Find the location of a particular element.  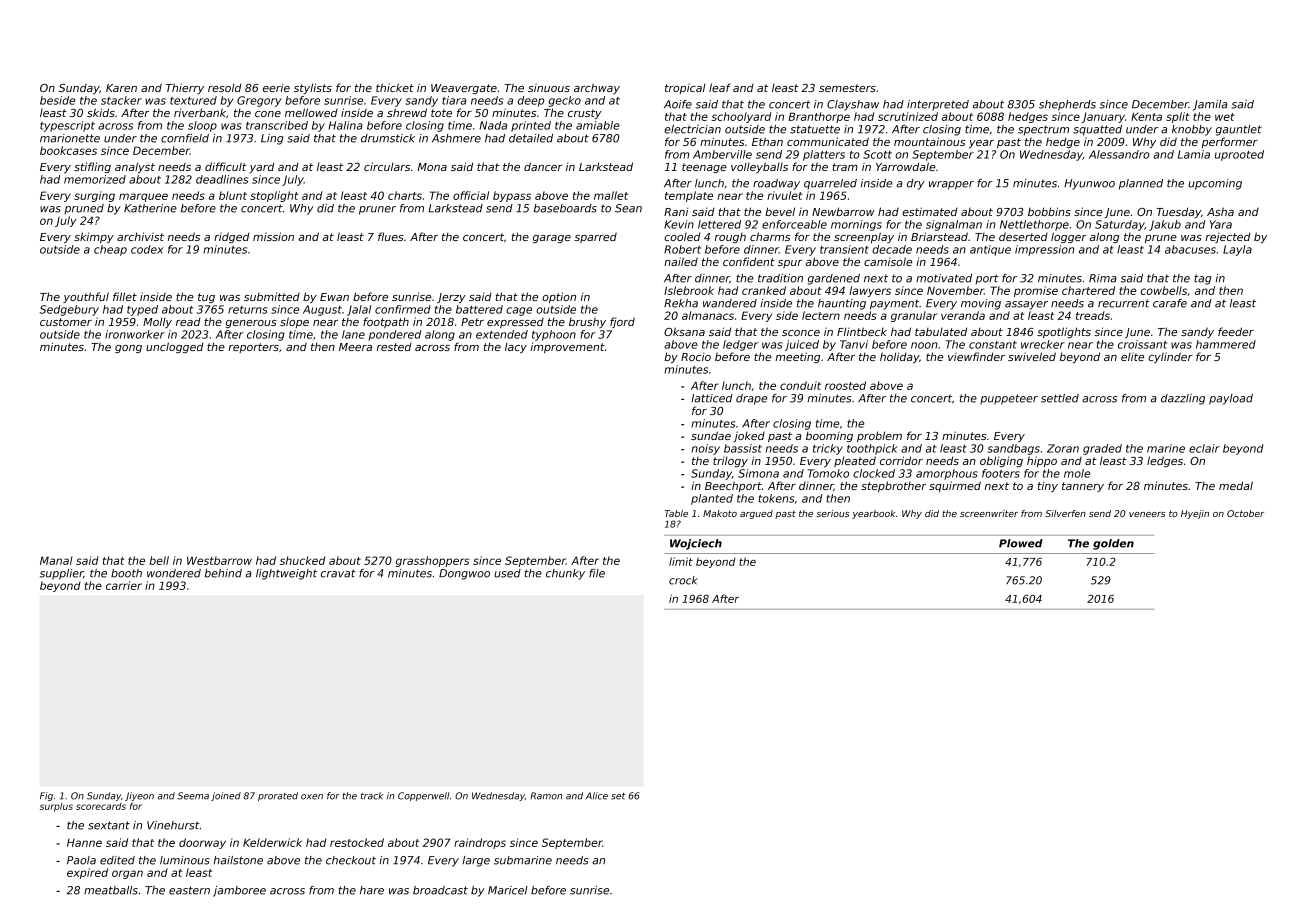

payload is located at coordinates (1231, 399).
